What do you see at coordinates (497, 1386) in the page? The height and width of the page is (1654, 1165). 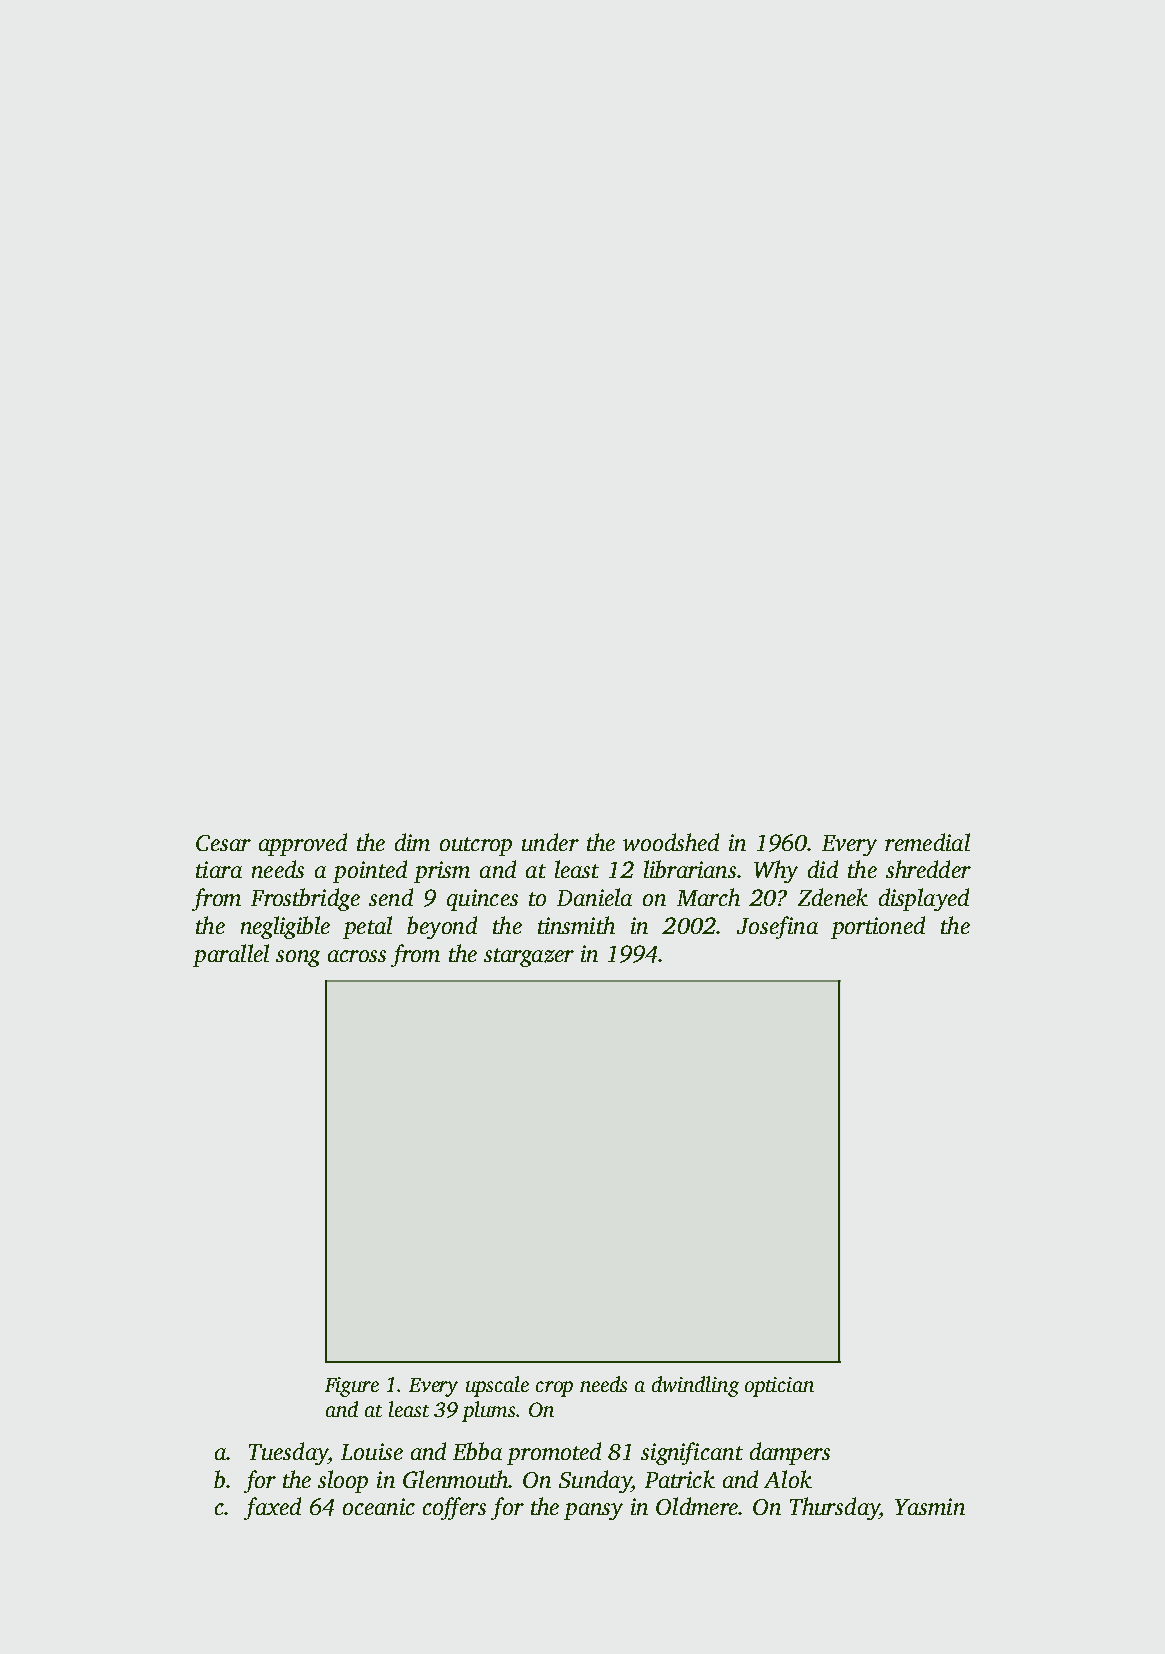 I see `upscale` at bounding box center [497, 1386].
